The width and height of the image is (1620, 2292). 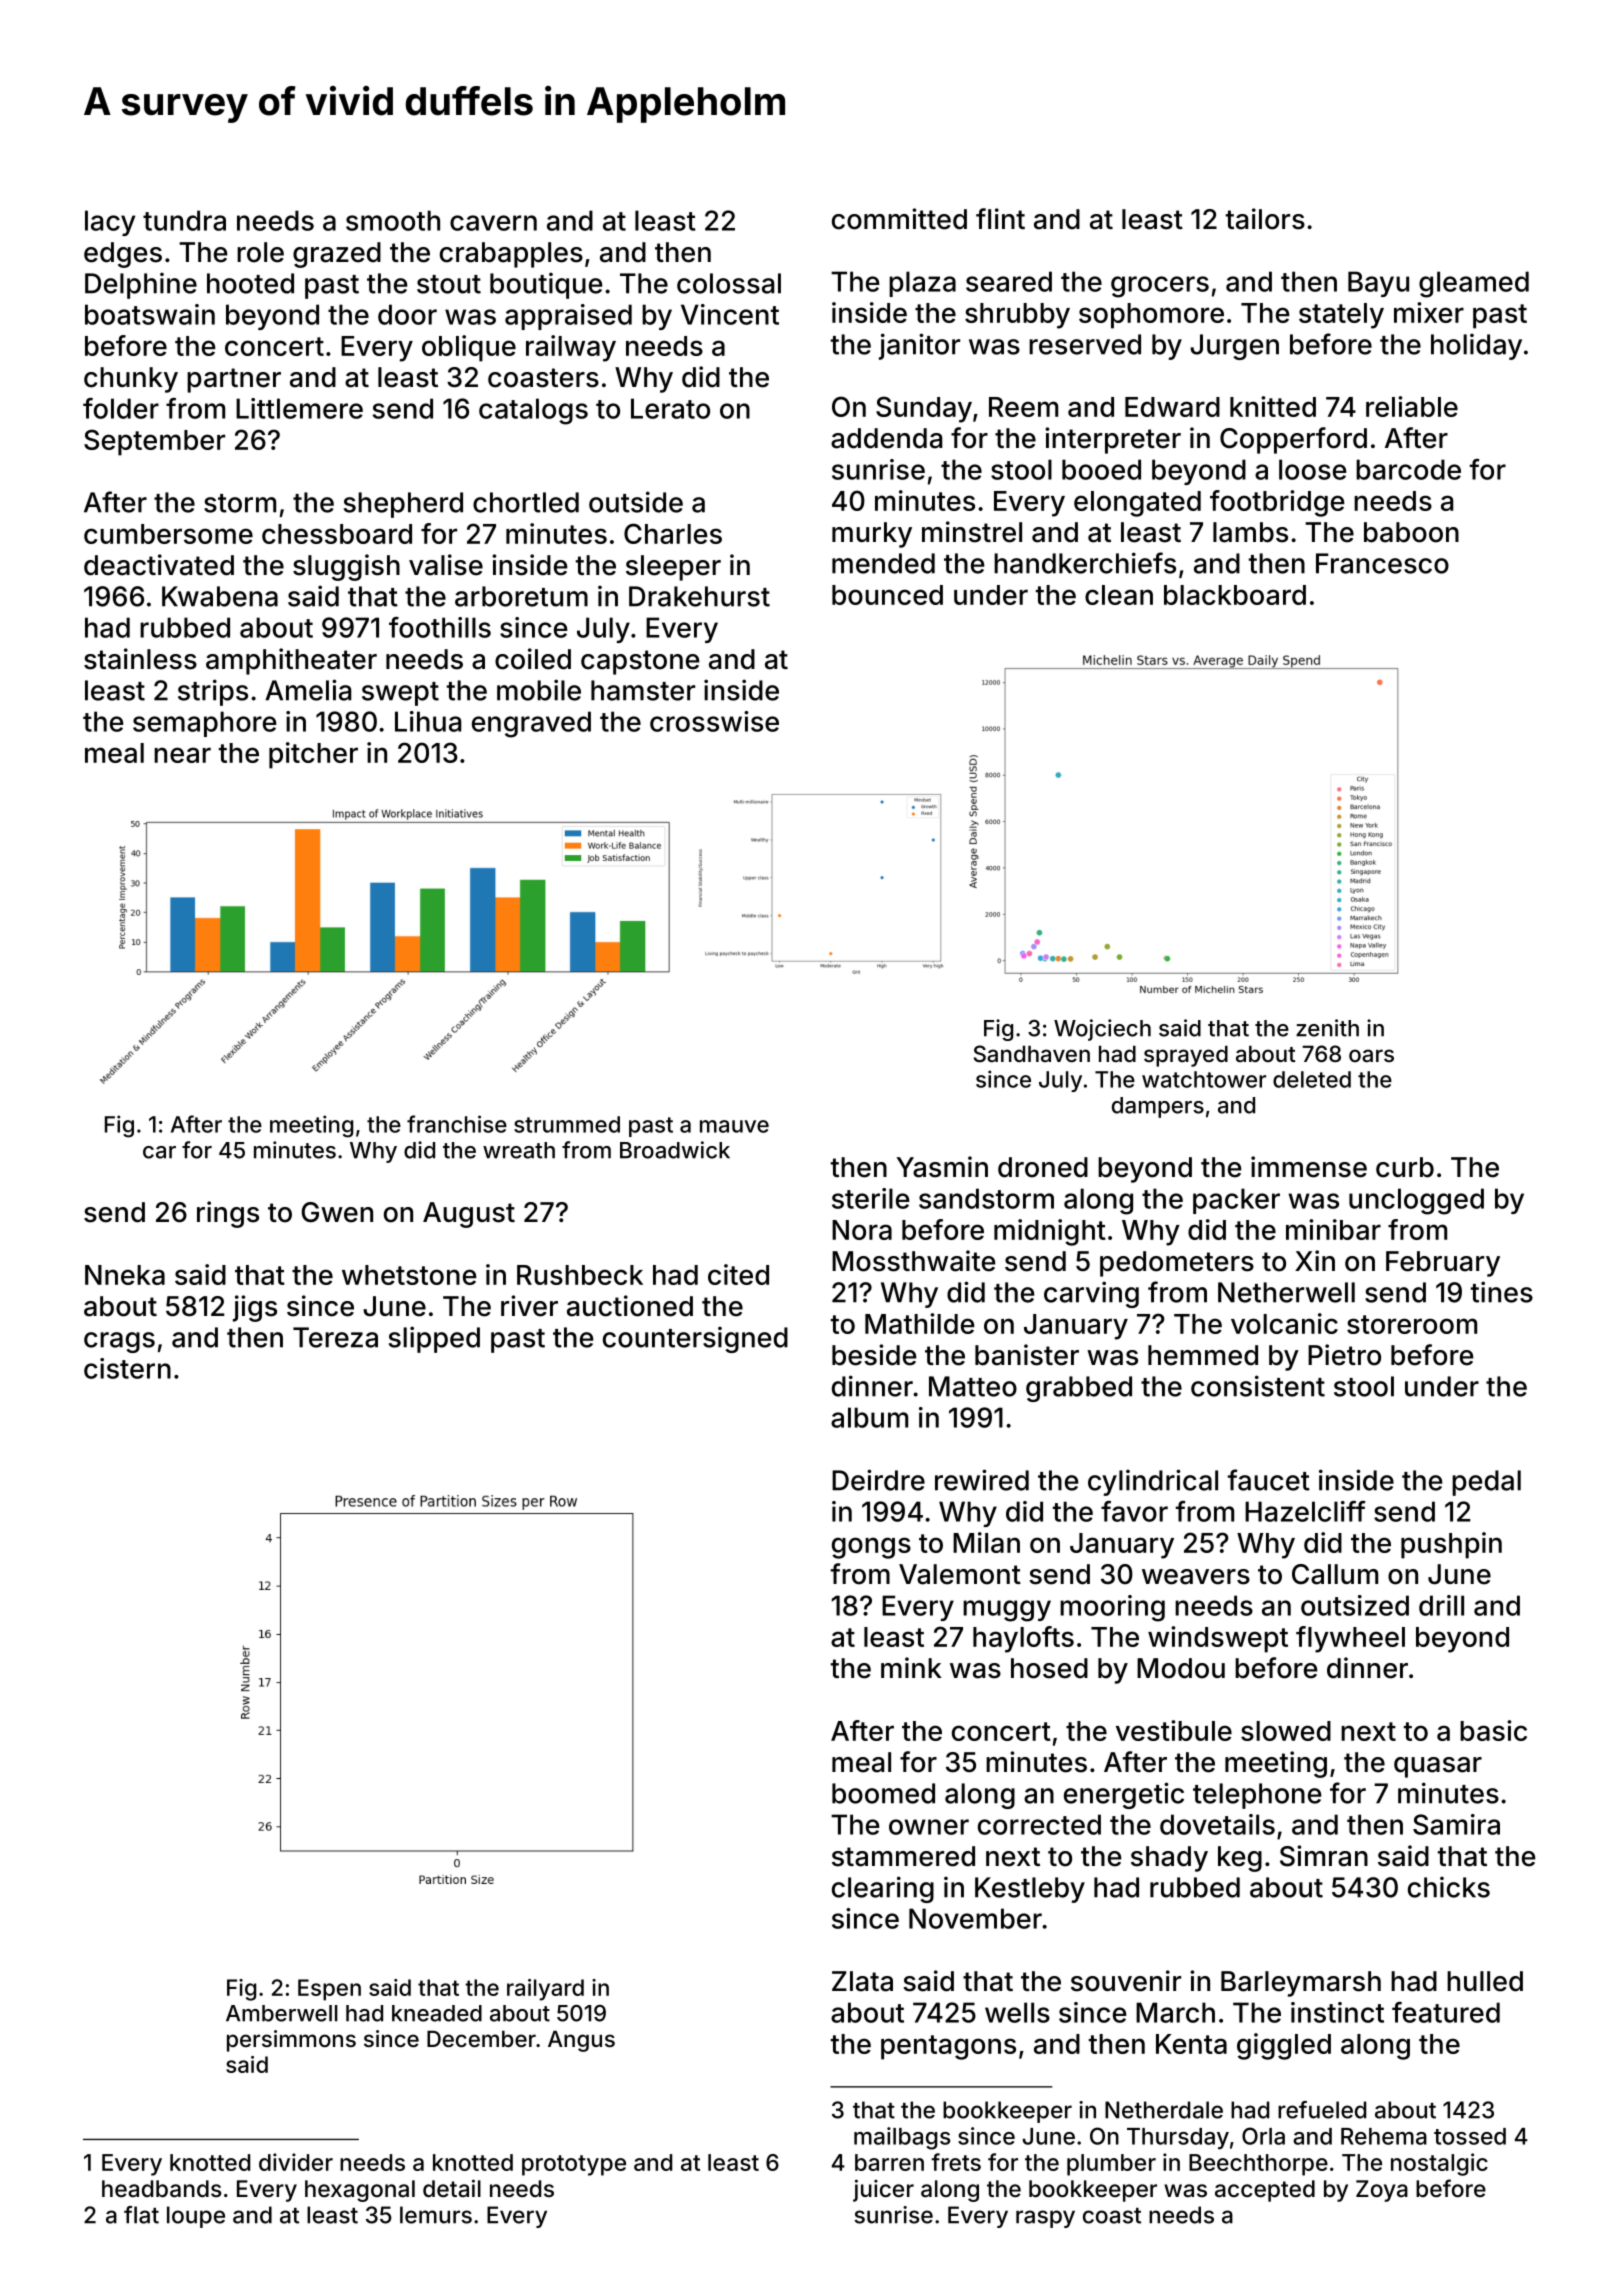 What do you see at coordinates (1441, 1605) in the image?
I see `drill` at bounding box center [1441, 1605].
